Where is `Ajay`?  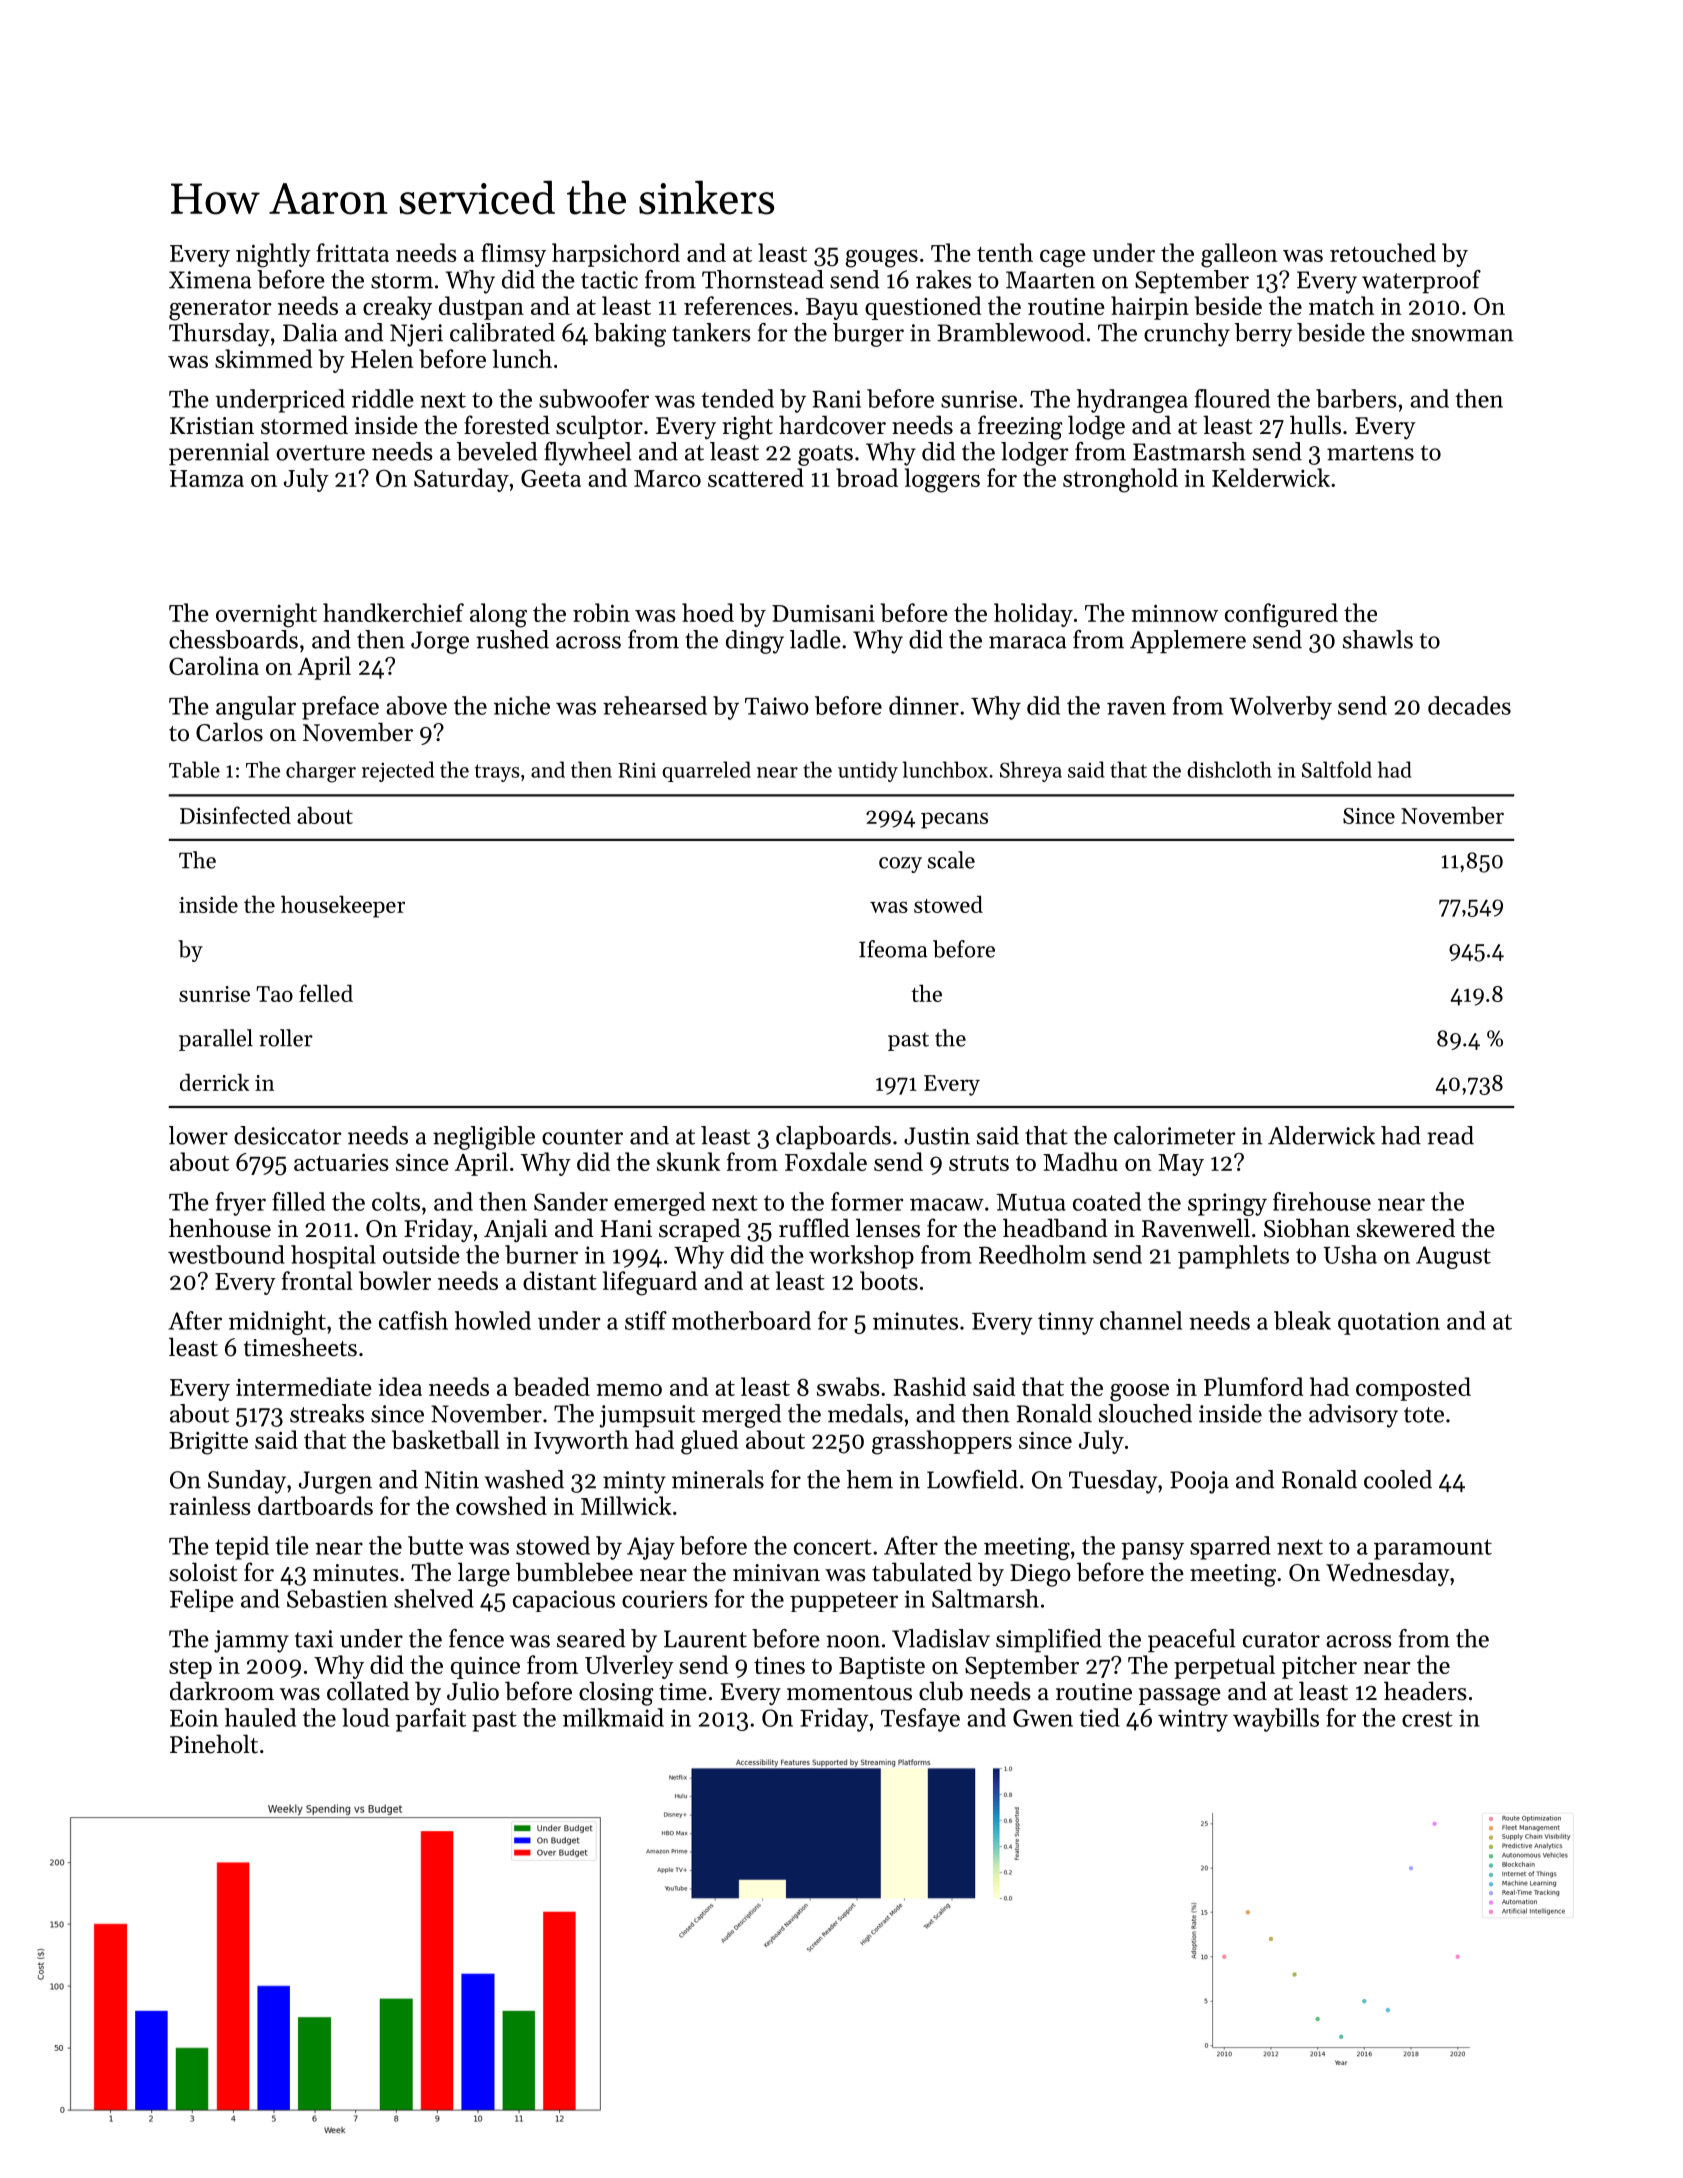
Ajay is located at coordinates (651, 1548).
